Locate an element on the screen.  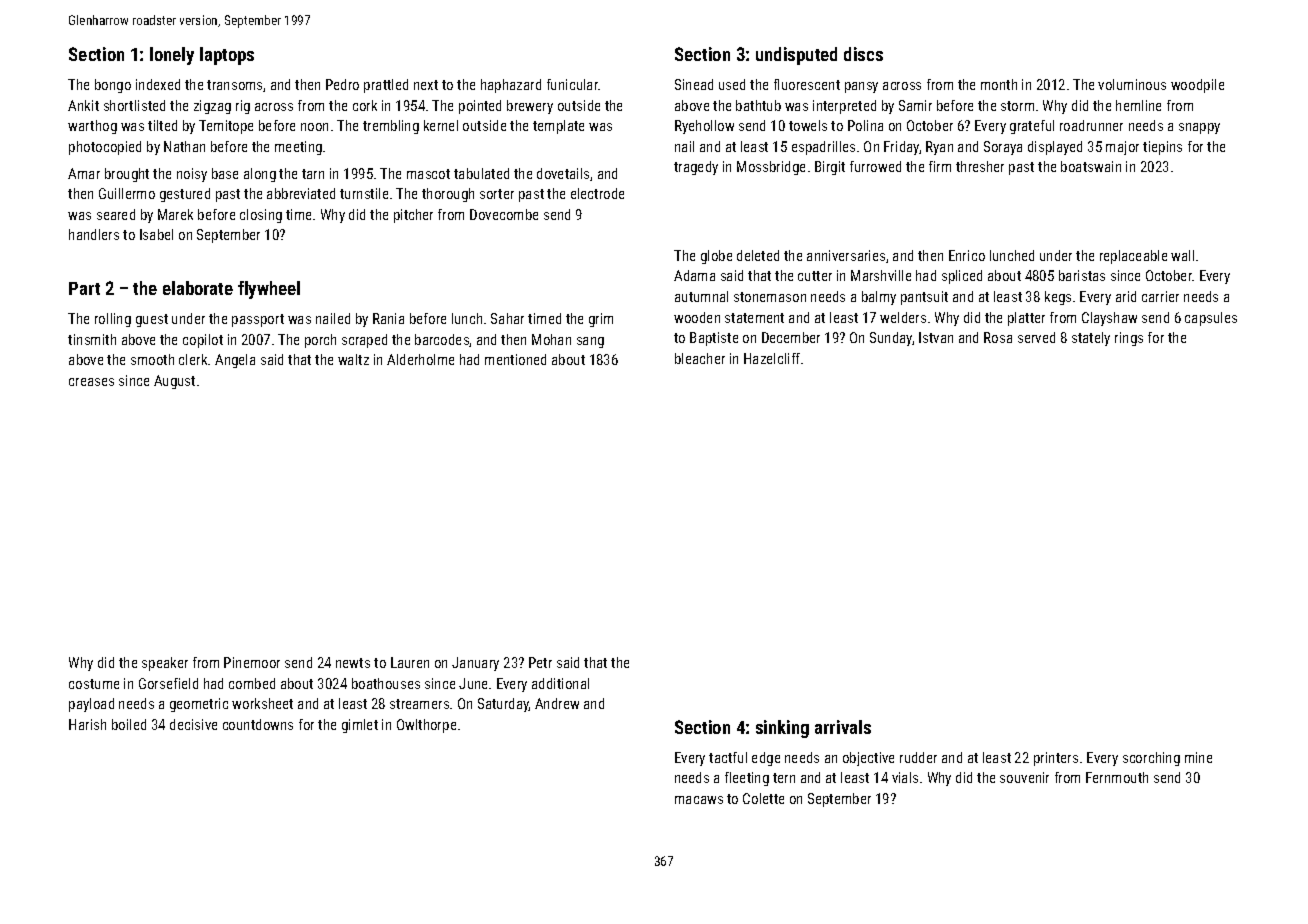
discs is located at coordinates (863, 54).
